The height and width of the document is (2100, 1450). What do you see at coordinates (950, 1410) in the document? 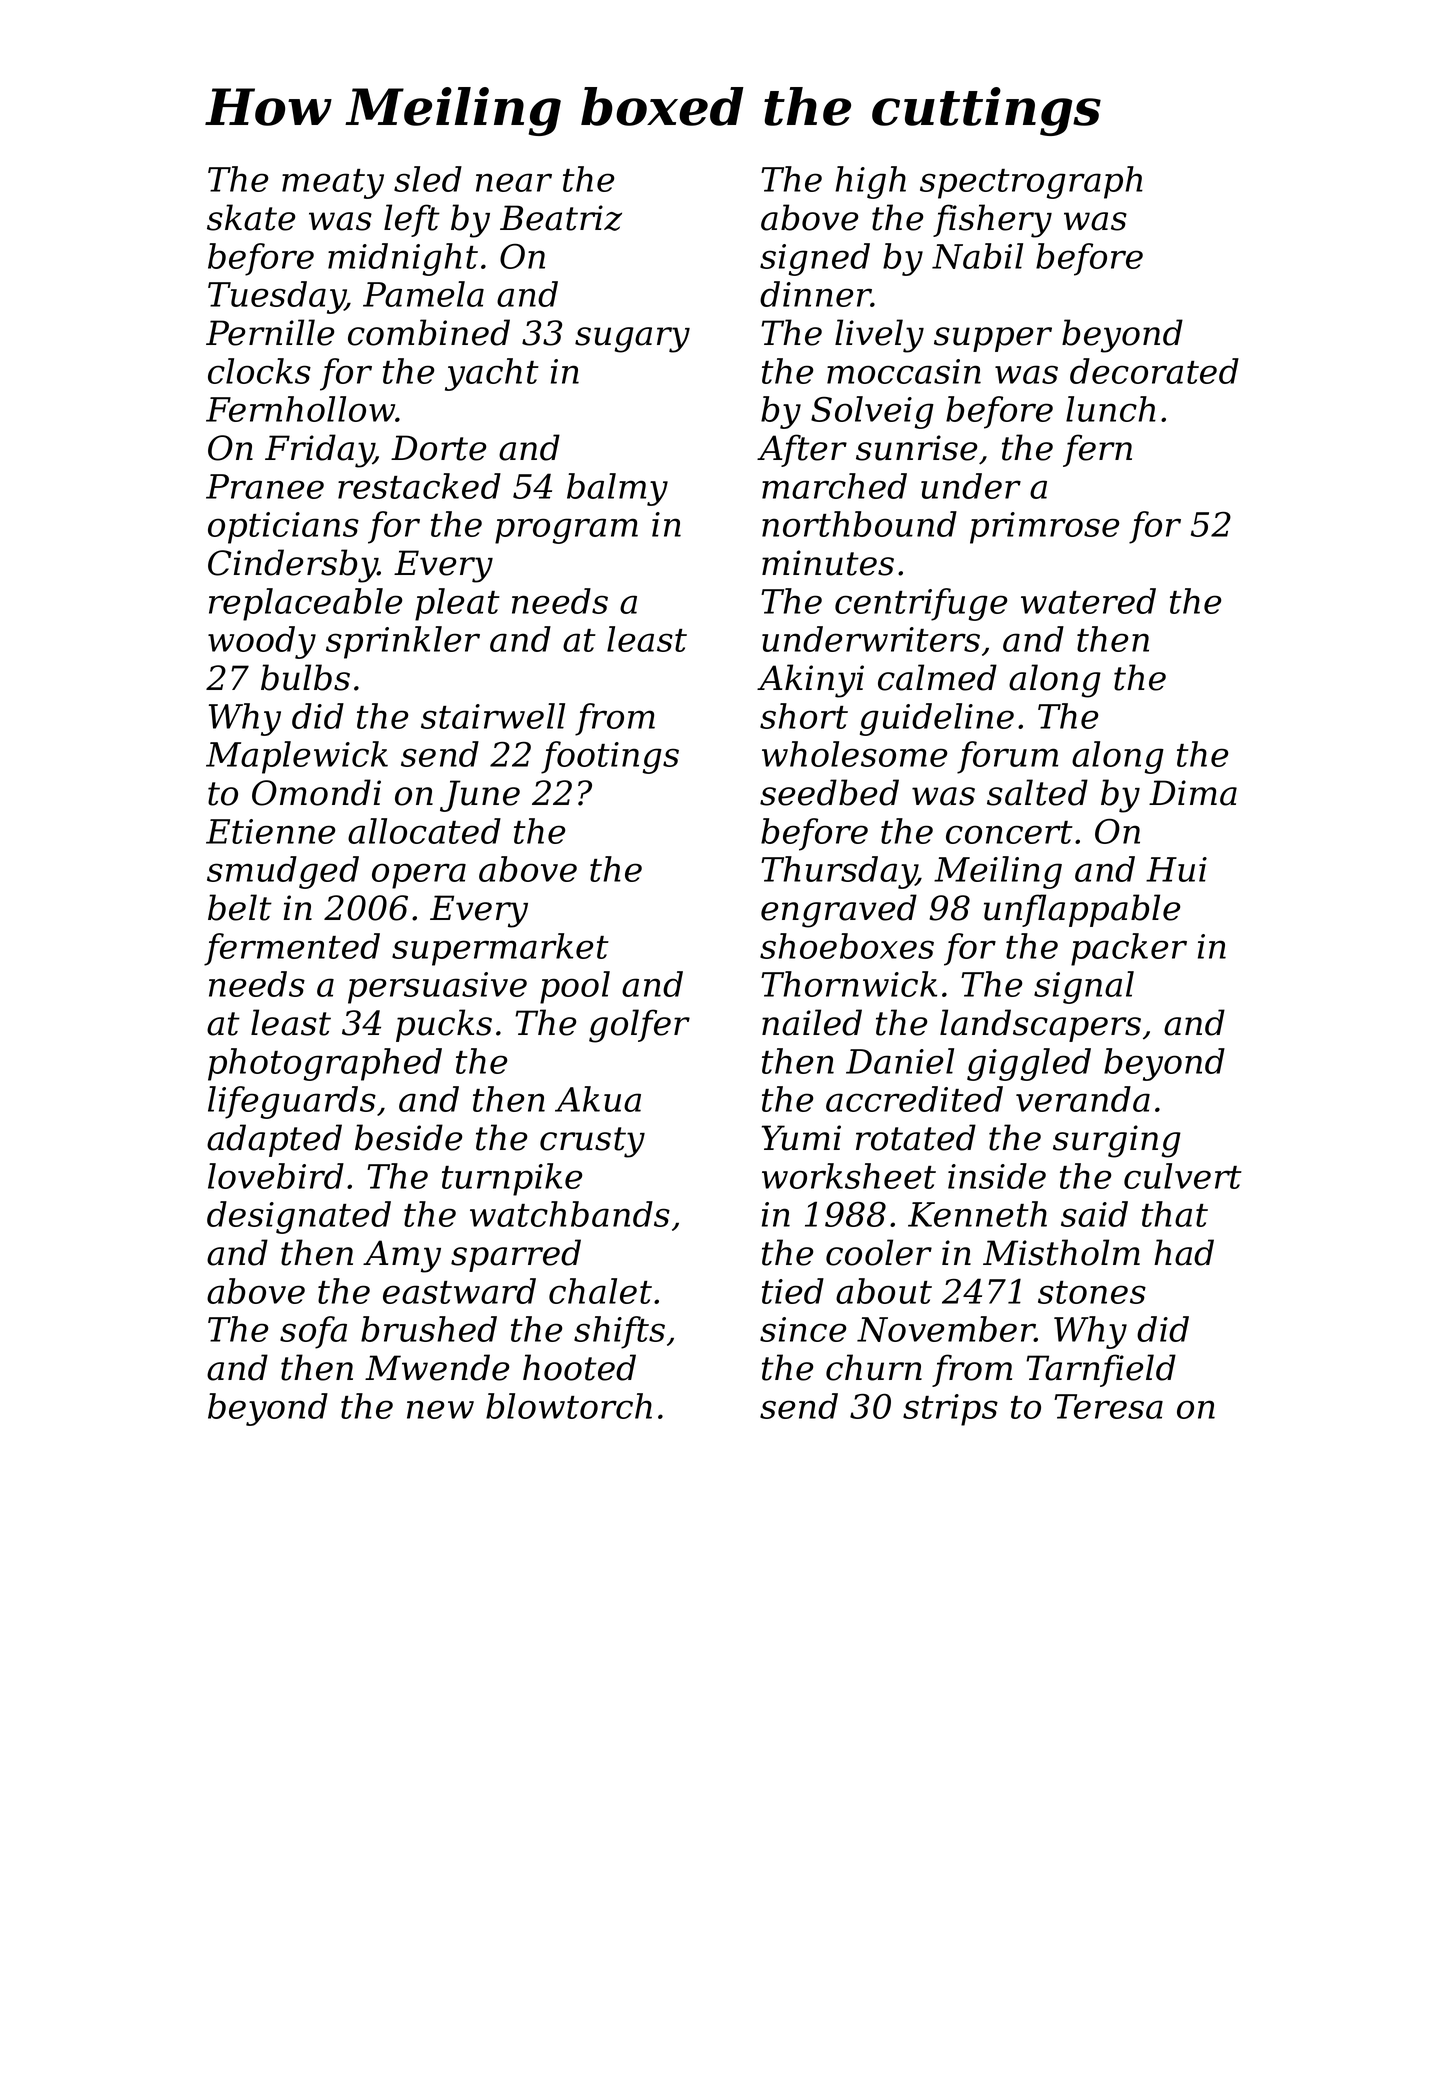
I see `strips` at bounding box center [950, 1410].
